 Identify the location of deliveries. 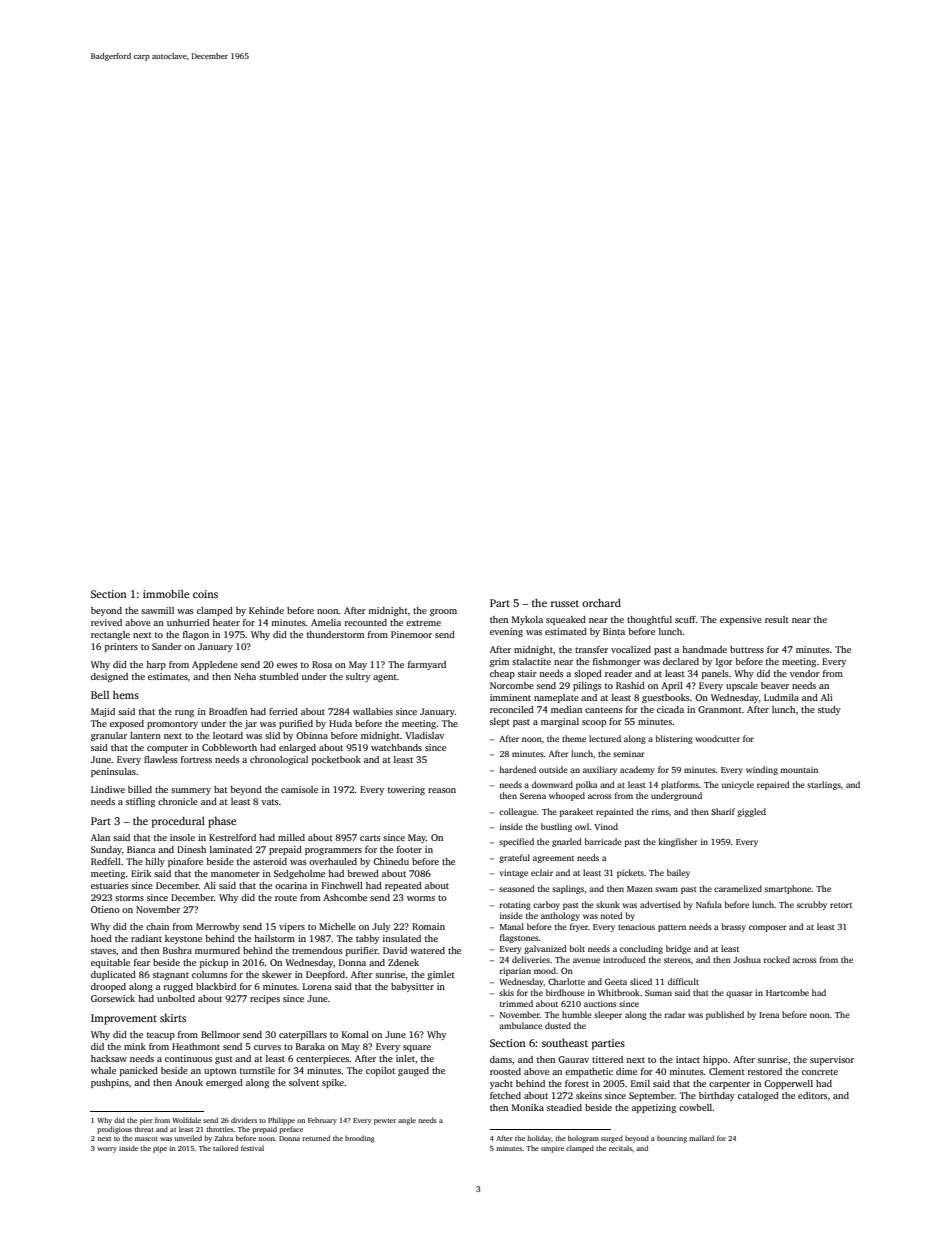
(531, 959).
